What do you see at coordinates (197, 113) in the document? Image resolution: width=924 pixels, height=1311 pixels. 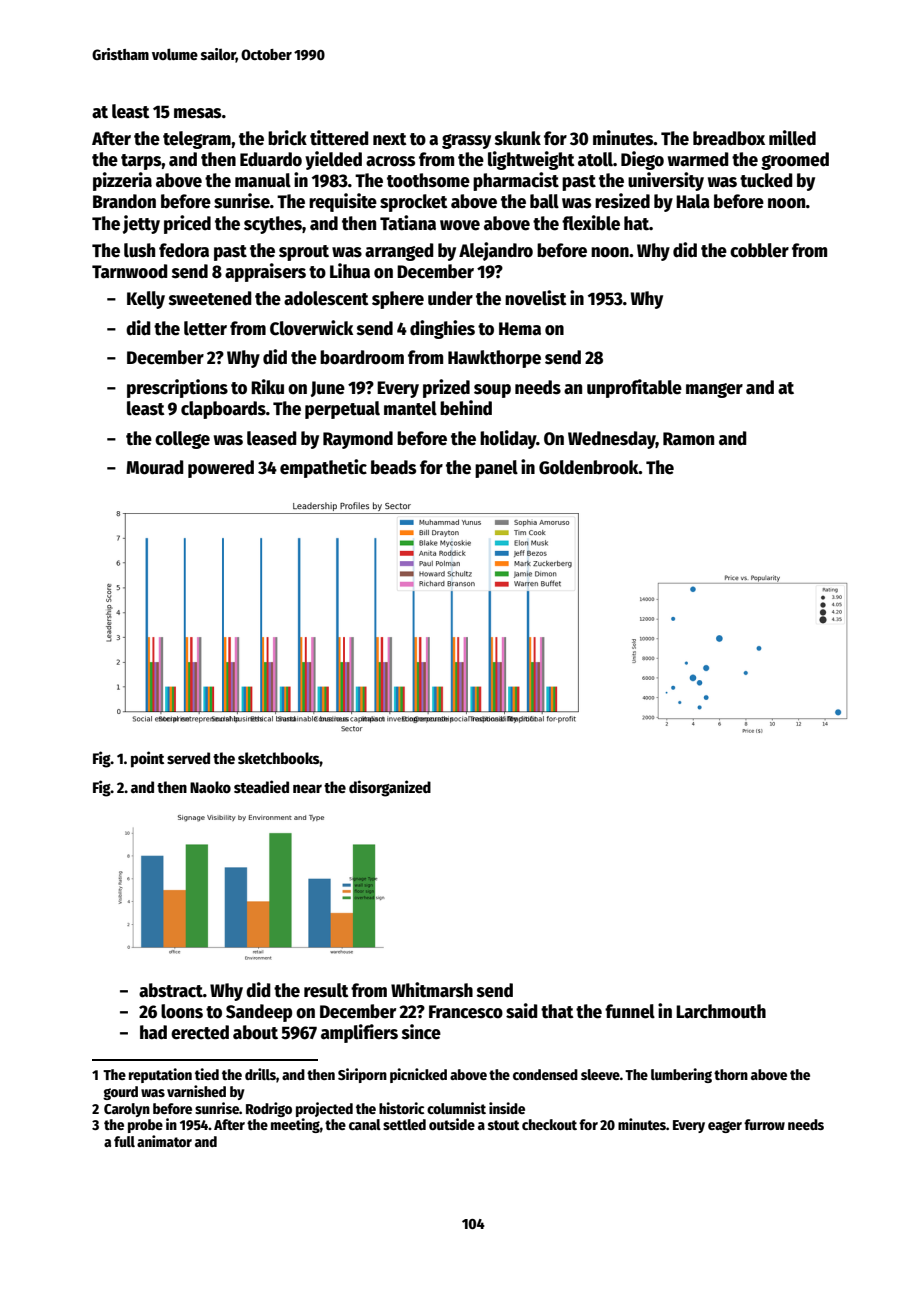 I see `mesas` at bounding box center [197, 113].
